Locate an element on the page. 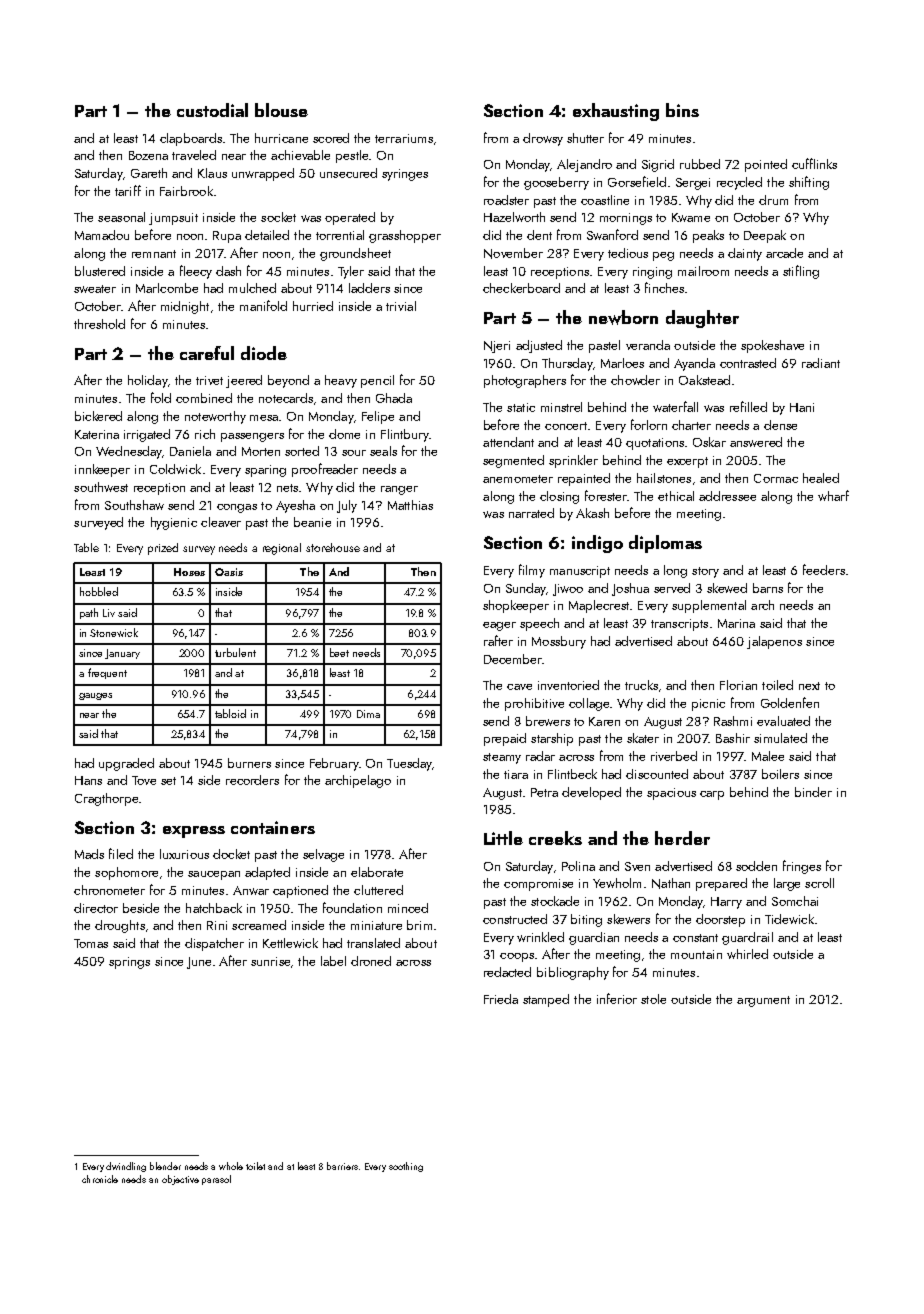  stamped is located at coordinates (546, 1000).
